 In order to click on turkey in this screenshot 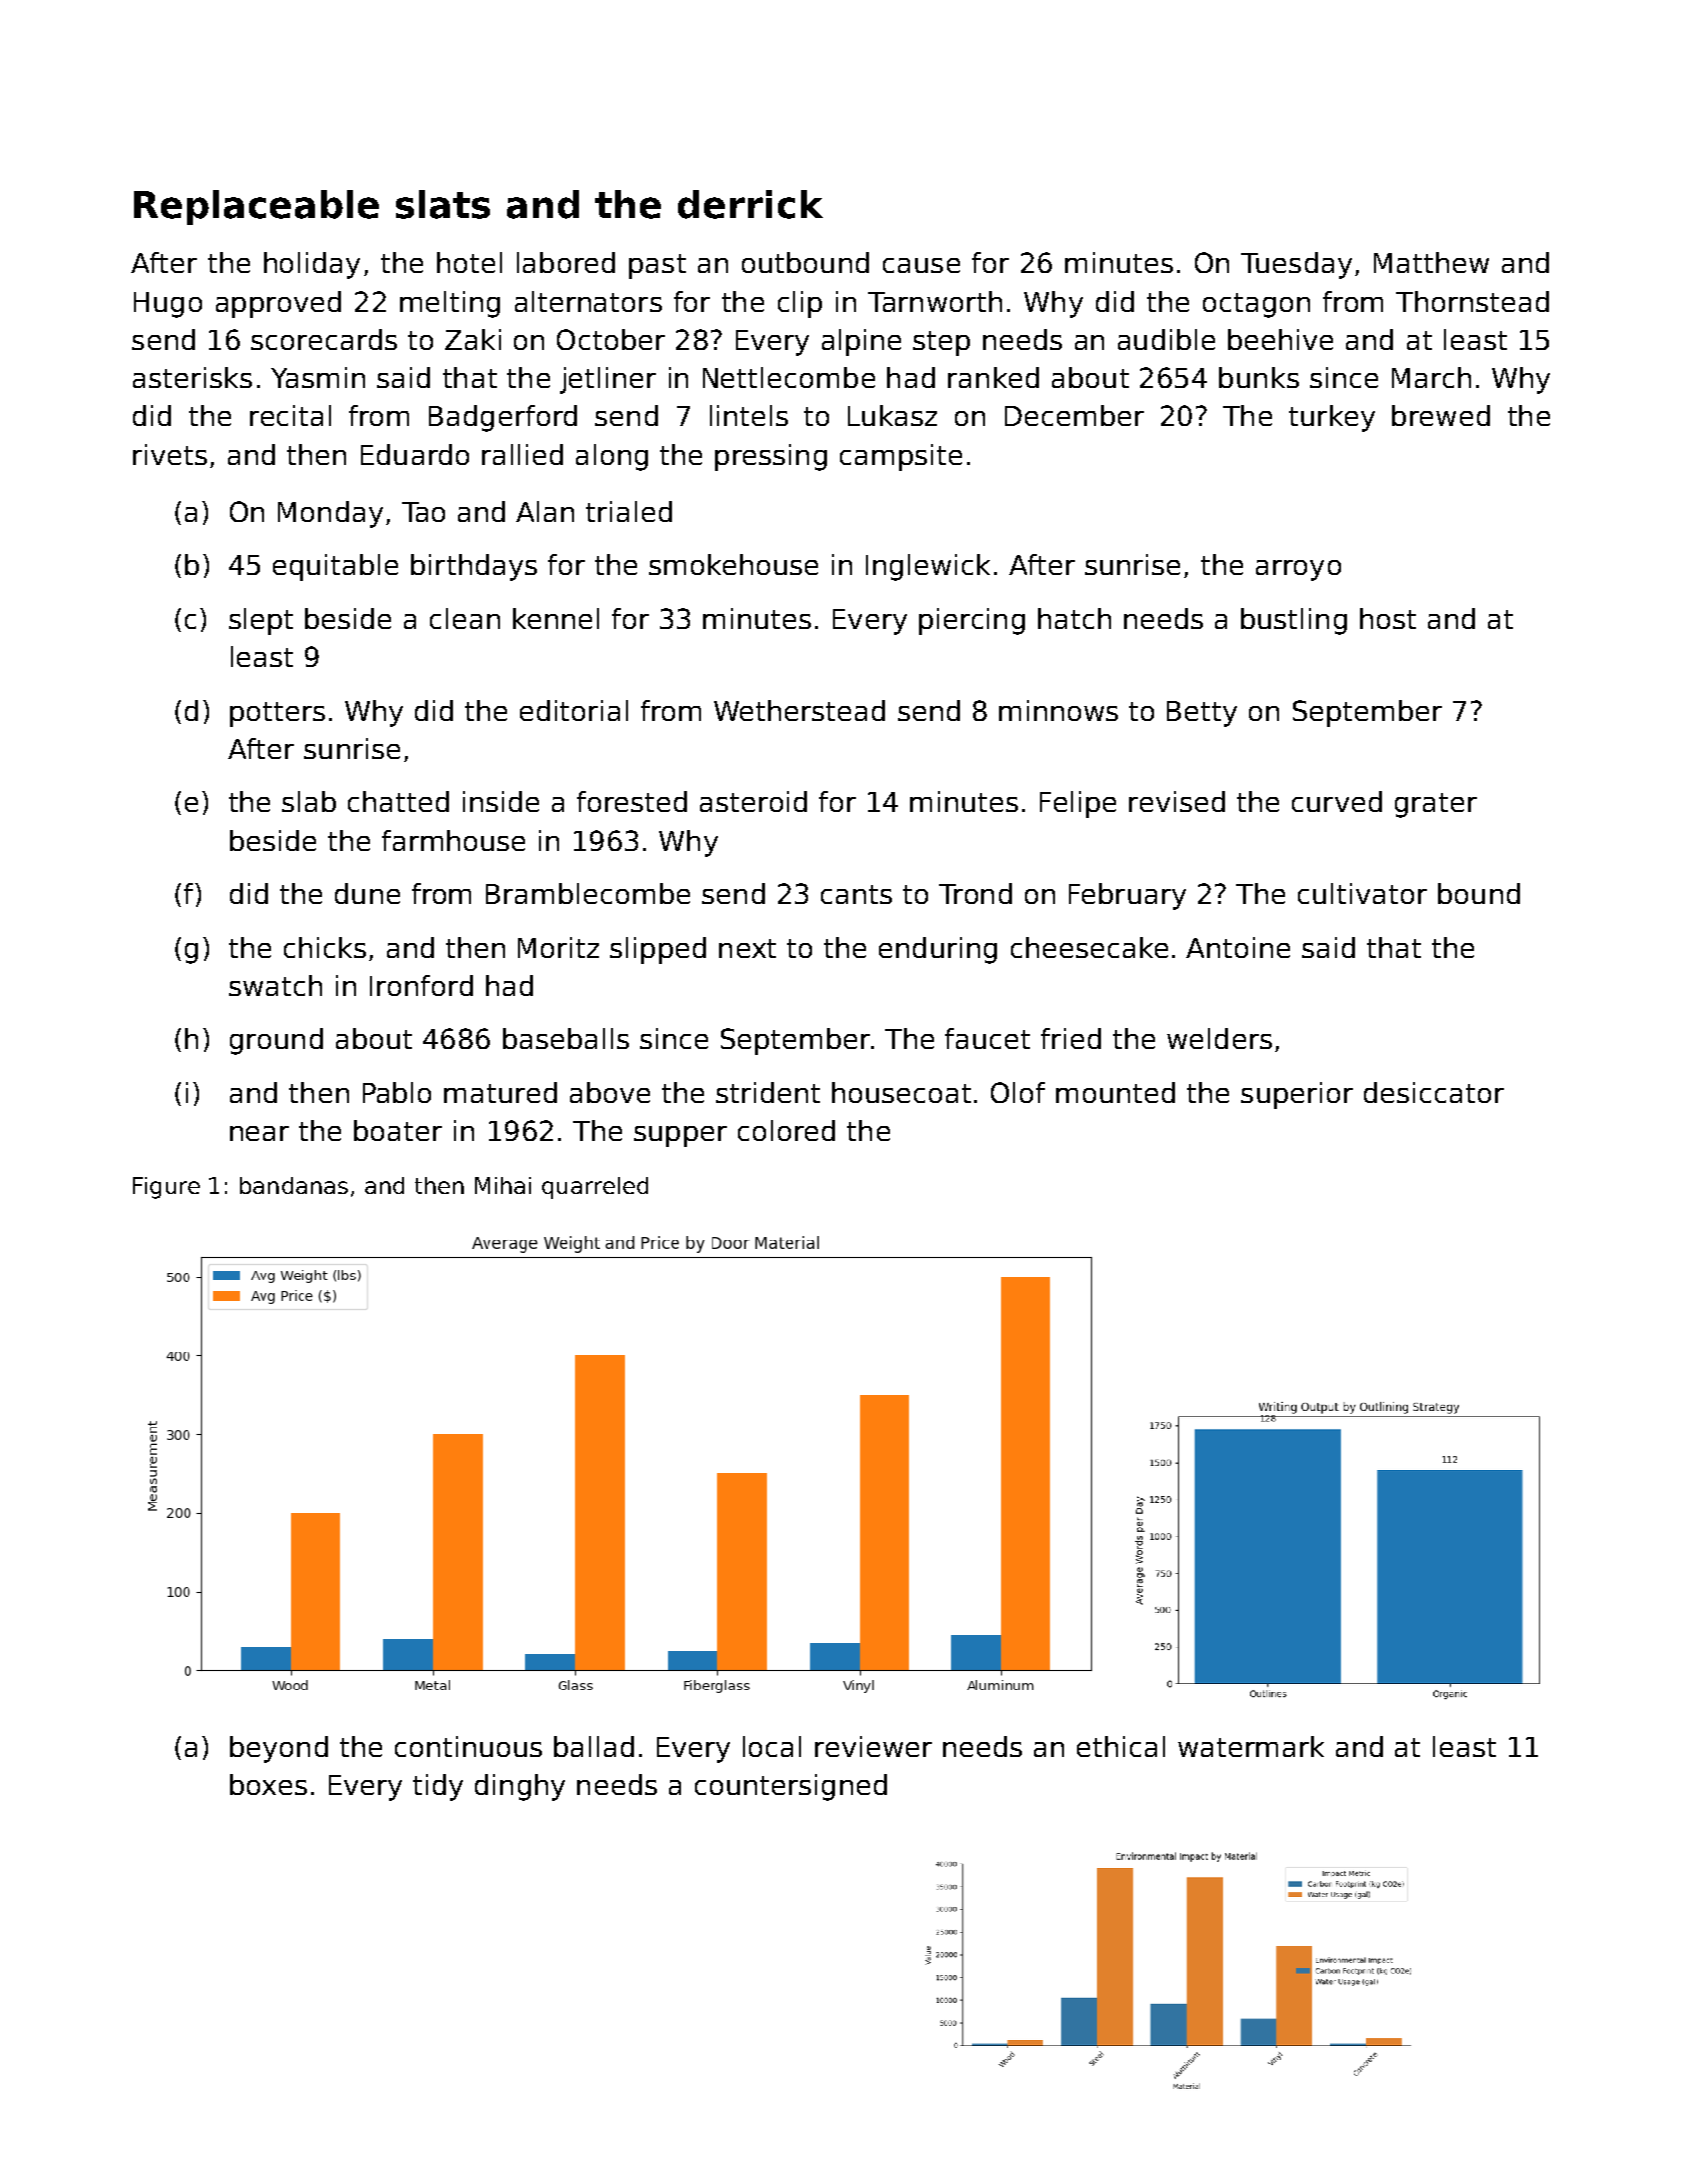, I will do `click(1332, 418)`.
